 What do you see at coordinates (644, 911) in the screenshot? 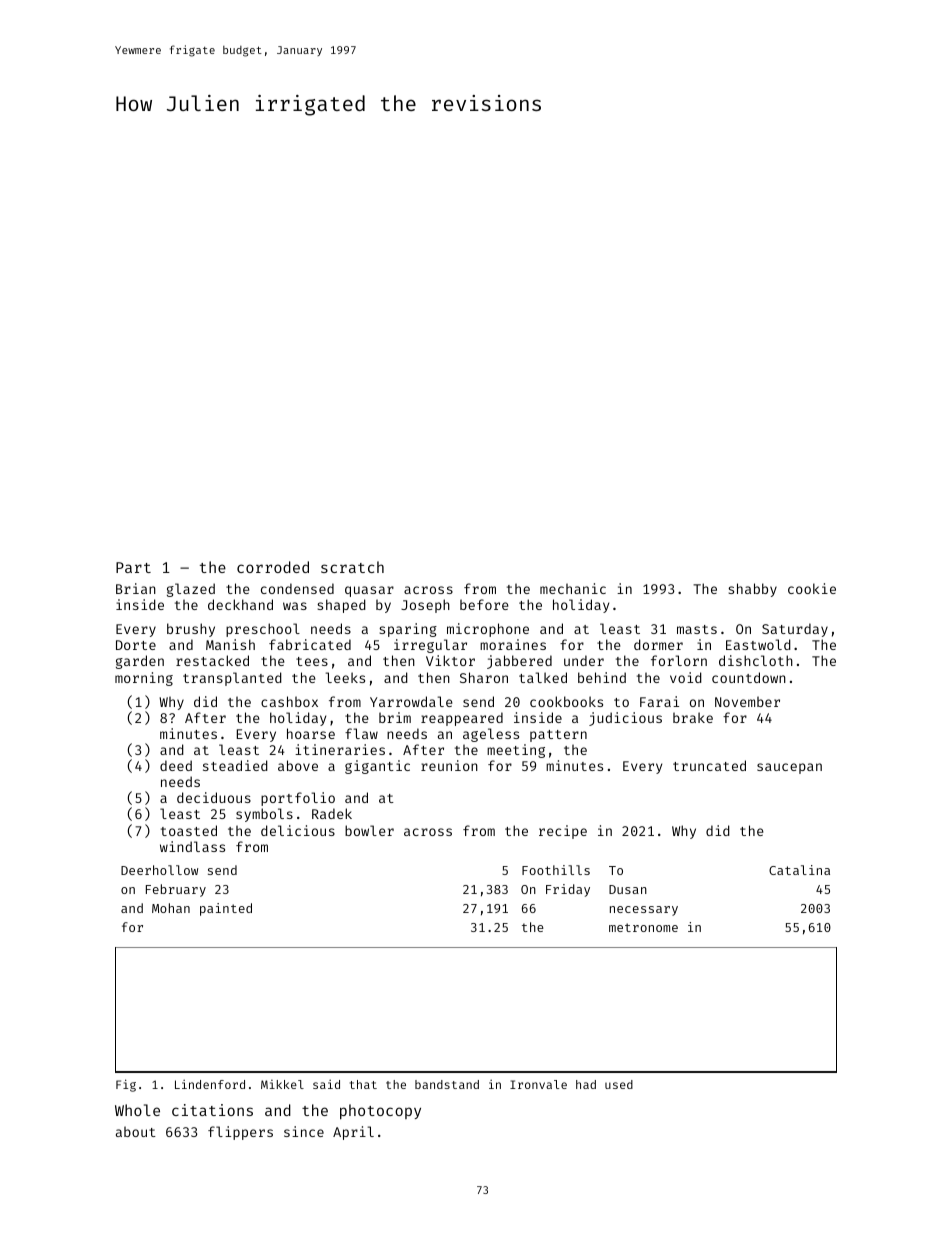
I see `necessary` at bounding box center [644, 911].
